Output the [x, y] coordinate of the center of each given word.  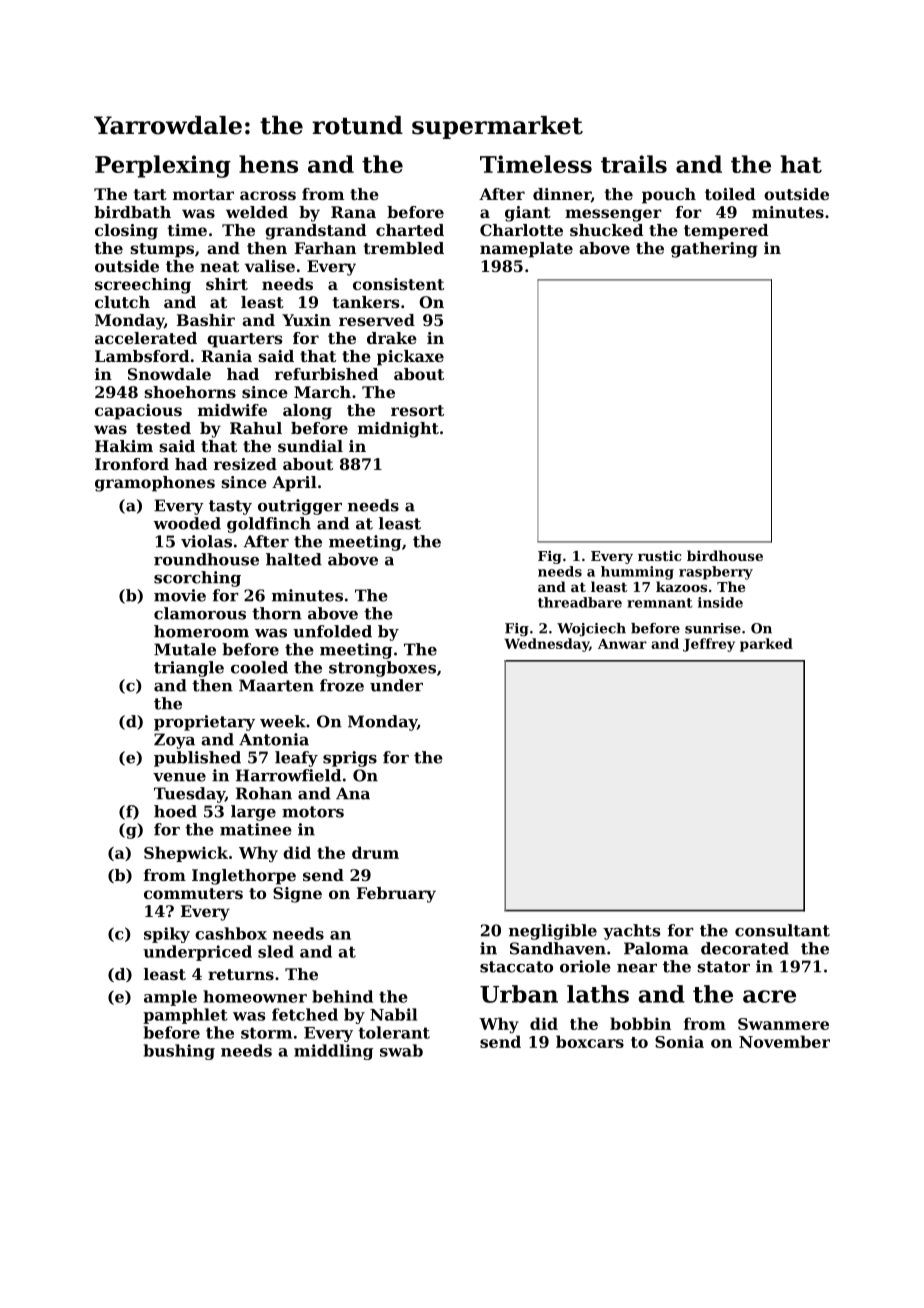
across [268, 195]
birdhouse [725, 555]
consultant [782, 930]
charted [410, 230]
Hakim [124, 446]
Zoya [174, 741]
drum [375, 852]
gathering [714, 250]
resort [417, 410]
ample [170, 998]
